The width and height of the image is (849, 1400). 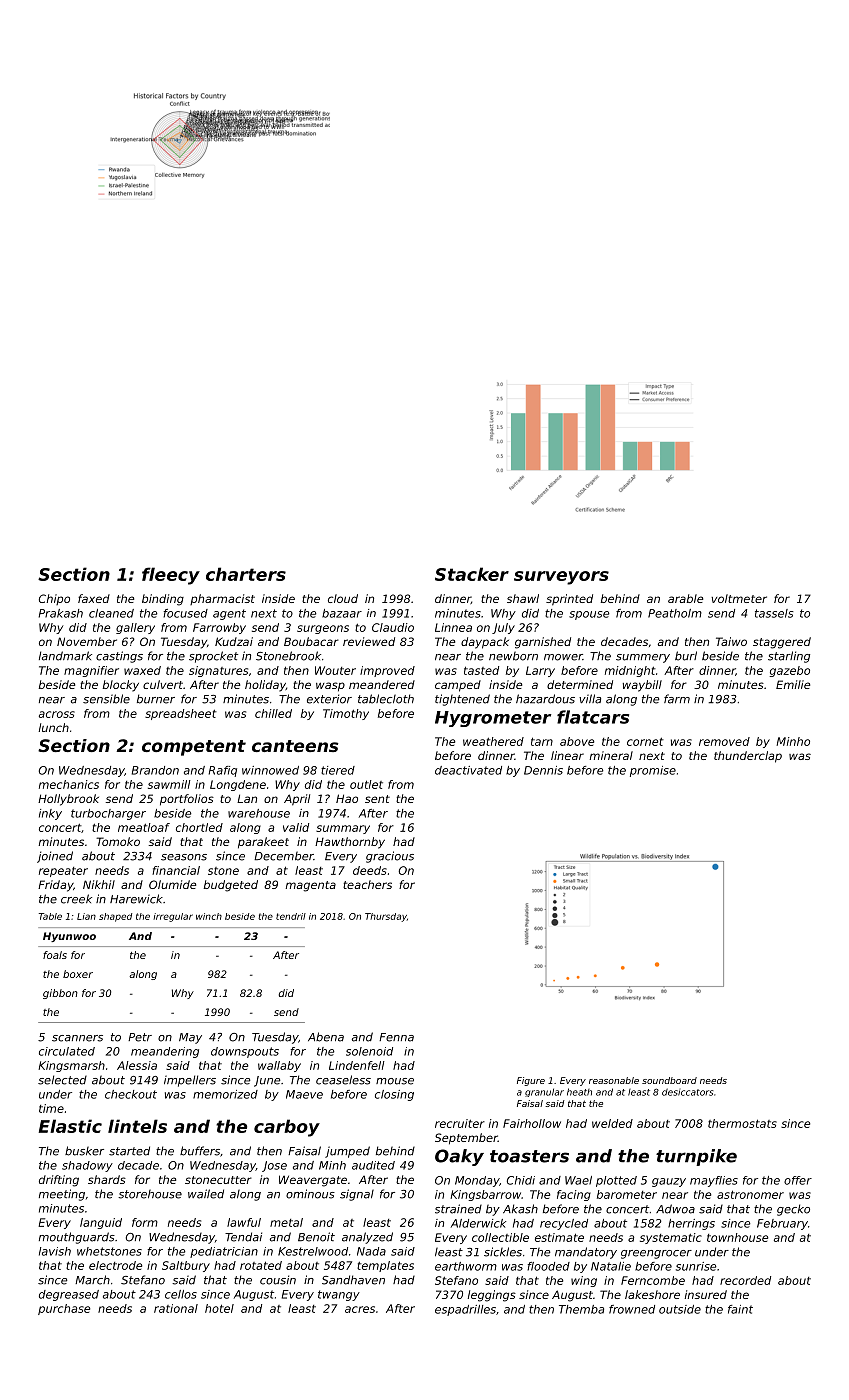 What do you see at coordinates (343, 598) in the image?
I see `cloud` at bounding box center [343, 598].
